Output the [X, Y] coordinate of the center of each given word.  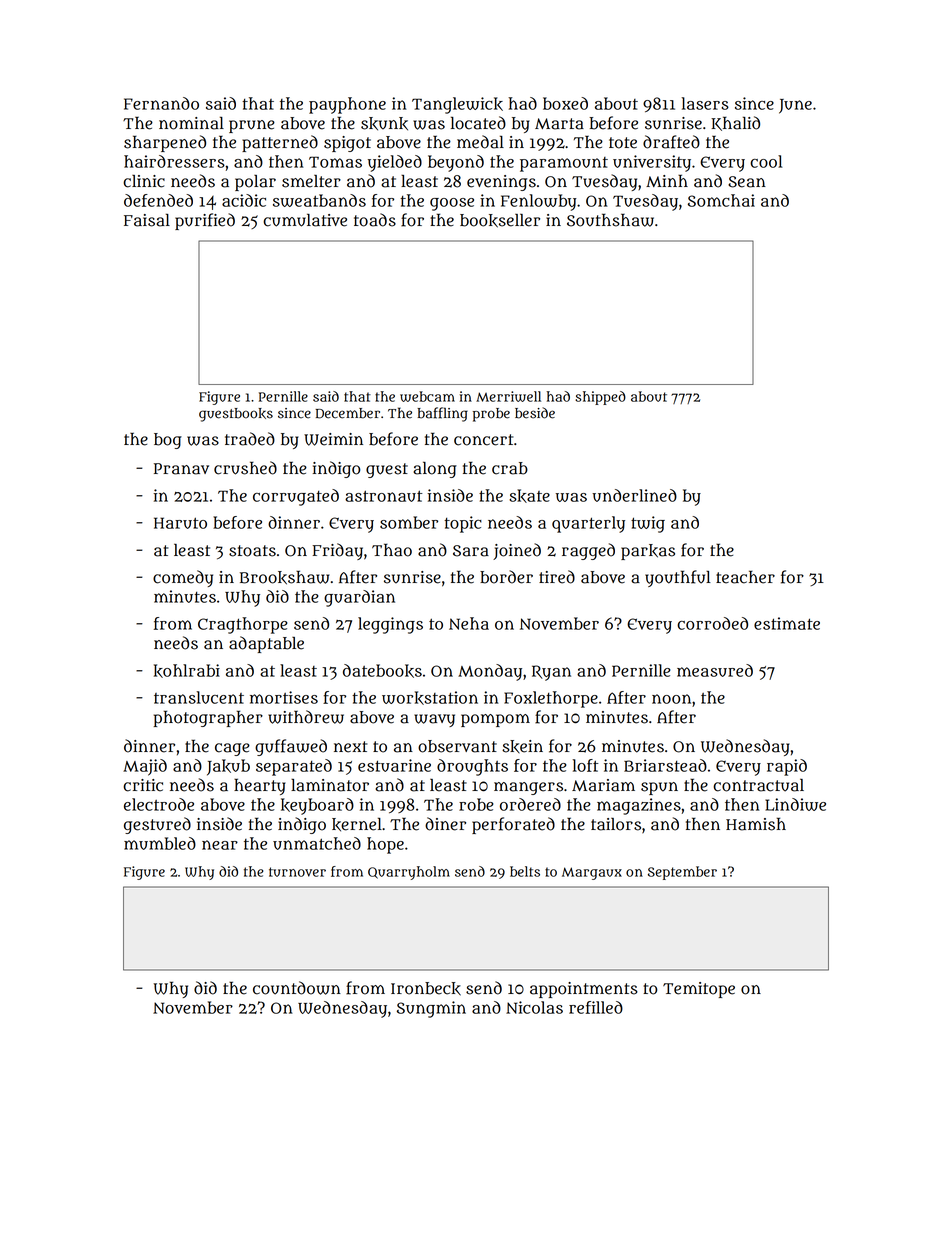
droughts [472, 767]
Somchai [721, 200]
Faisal [147, 220]
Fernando [161, 103]
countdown [297, 988]
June [795, 106]
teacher [745, 577]
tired [557, 577]
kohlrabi [187, 671]
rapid [787, 767]
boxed [565, 103]
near [220, 845]
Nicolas [534, 1007]
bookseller [500, 221]
